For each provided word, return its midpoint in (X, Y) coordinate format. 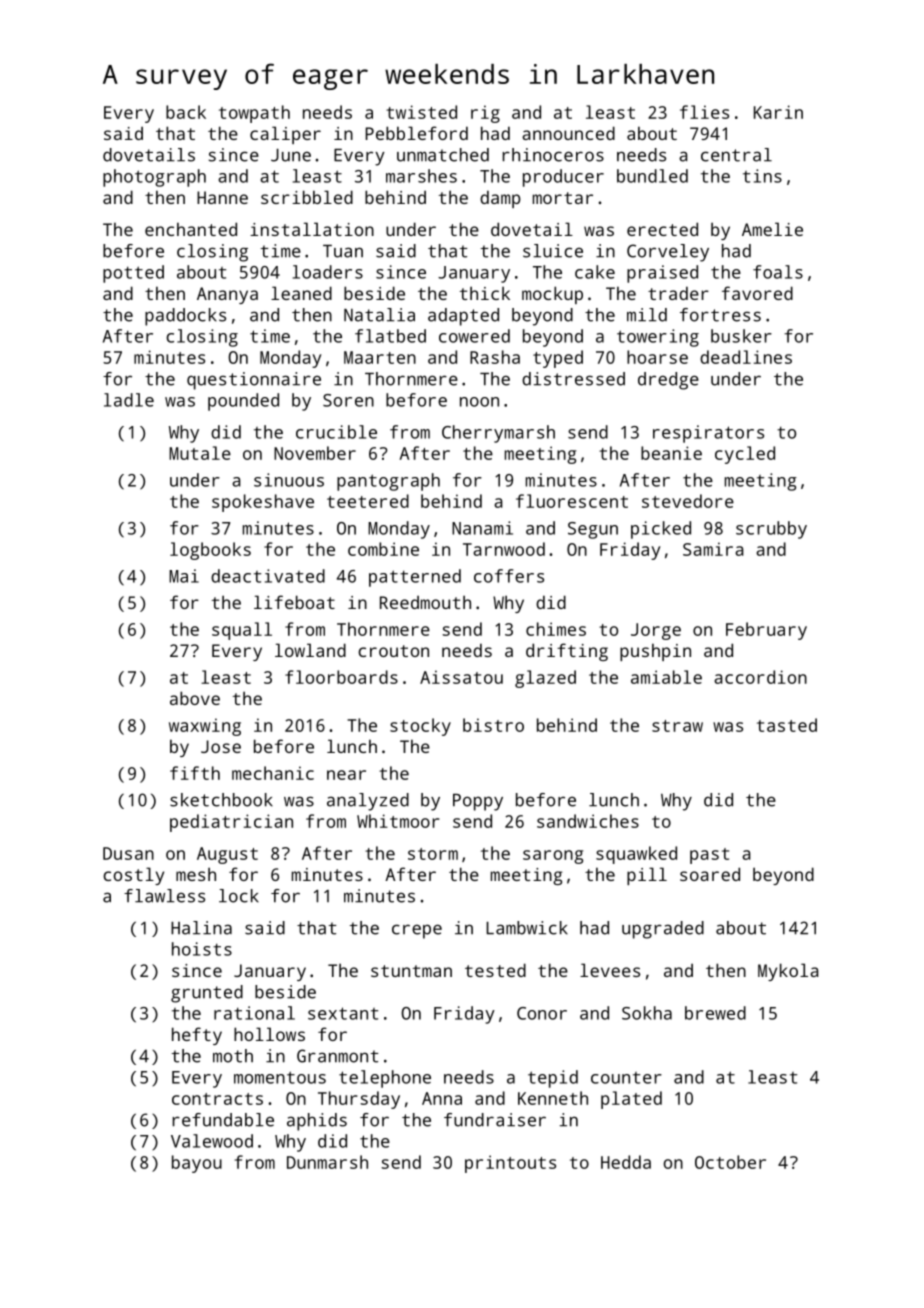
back (186, 112)
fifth (195, 773)
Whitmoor (398, 821)
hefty (197, 1036)
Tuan (343, 251)
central (736, 155)
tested (495, 970)
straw (677, 726)
